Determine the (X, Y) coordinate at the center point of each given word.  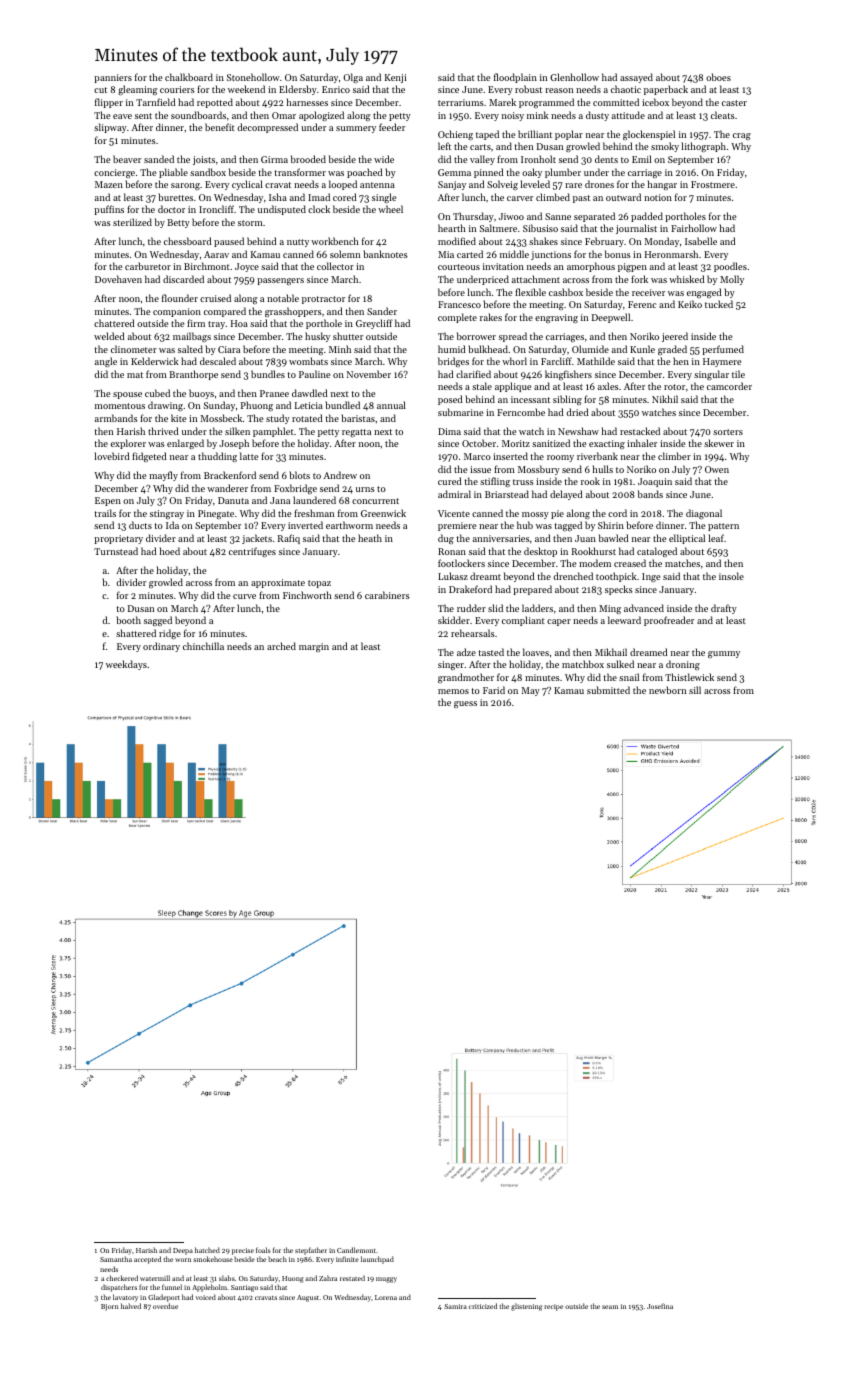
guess (465, 704)
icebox (655, 102)
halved (131, 1306)
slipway (110, 128)
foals (263, 1250)
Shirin (611, 525)
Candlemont (356, 1250)
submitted (608, 690)
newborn (667, 690)
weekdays (126, 665)
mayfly (163, 476)
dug (446, 539)
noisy (513, 116)
